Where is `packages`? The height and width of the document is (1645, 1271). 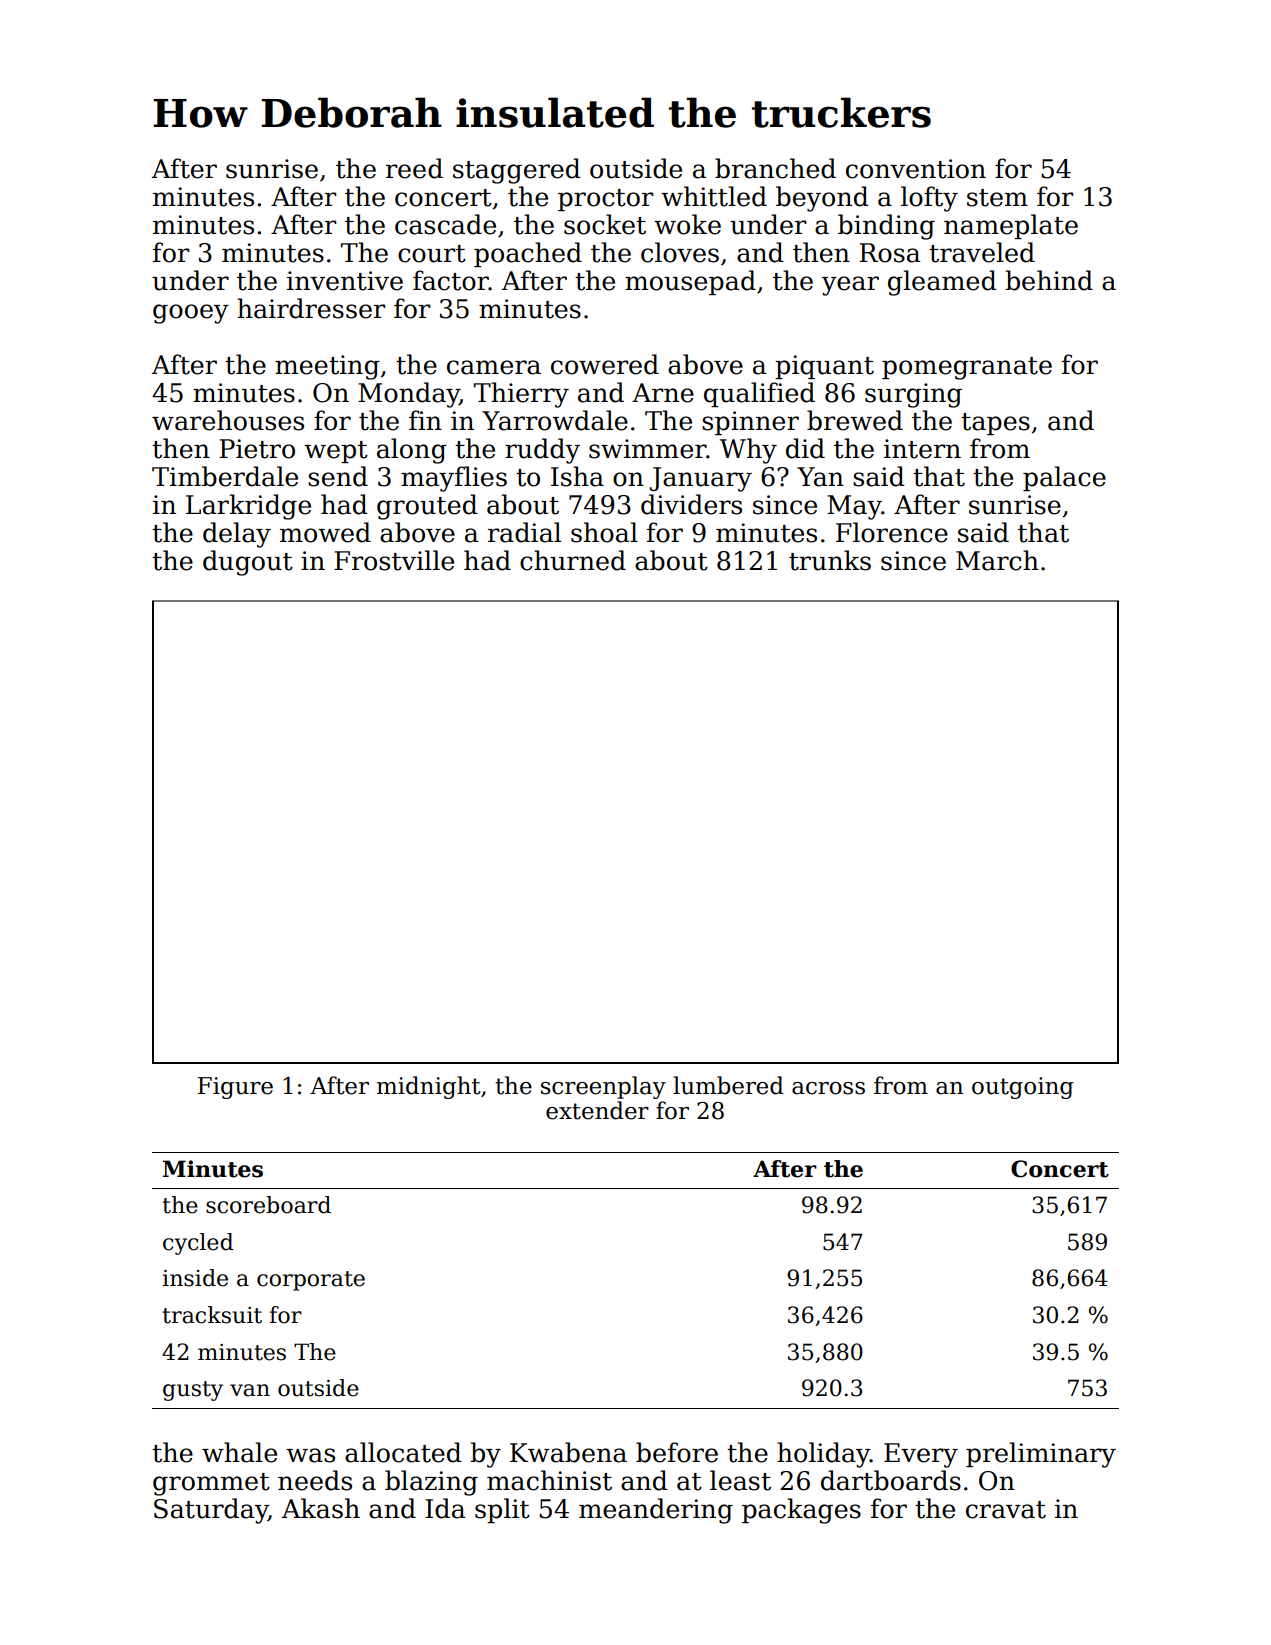
packages is located at coordinates (801, 1511).
